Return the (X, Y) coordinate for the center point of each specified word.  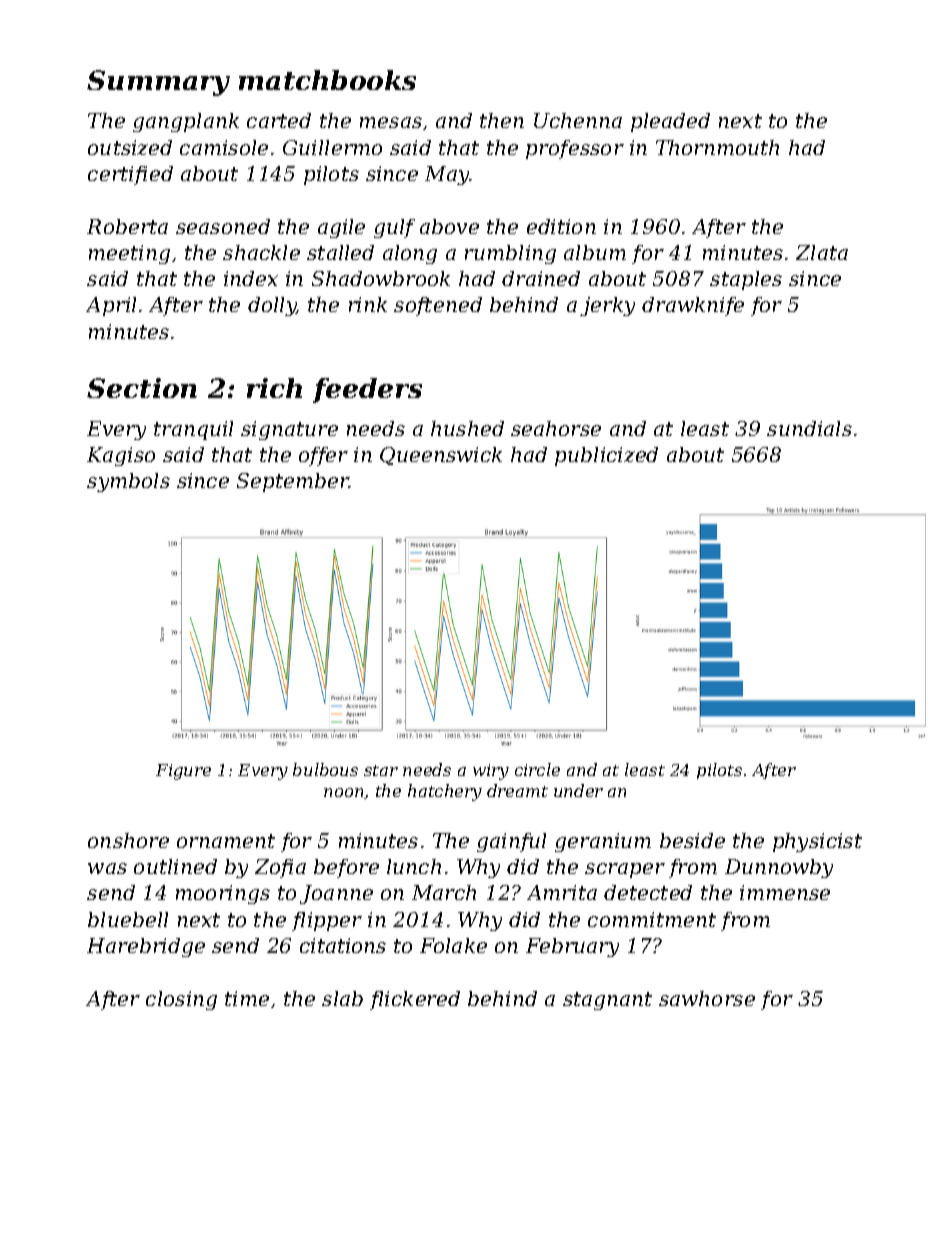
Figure (183, 772)
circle (537, 769)
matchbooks (327, 80)
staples (746, 280)
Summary (158, 83)
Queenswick (441, 456)
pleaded (670, 122)
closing (181, 1000)
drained (541, 278)
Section (142, 388)
